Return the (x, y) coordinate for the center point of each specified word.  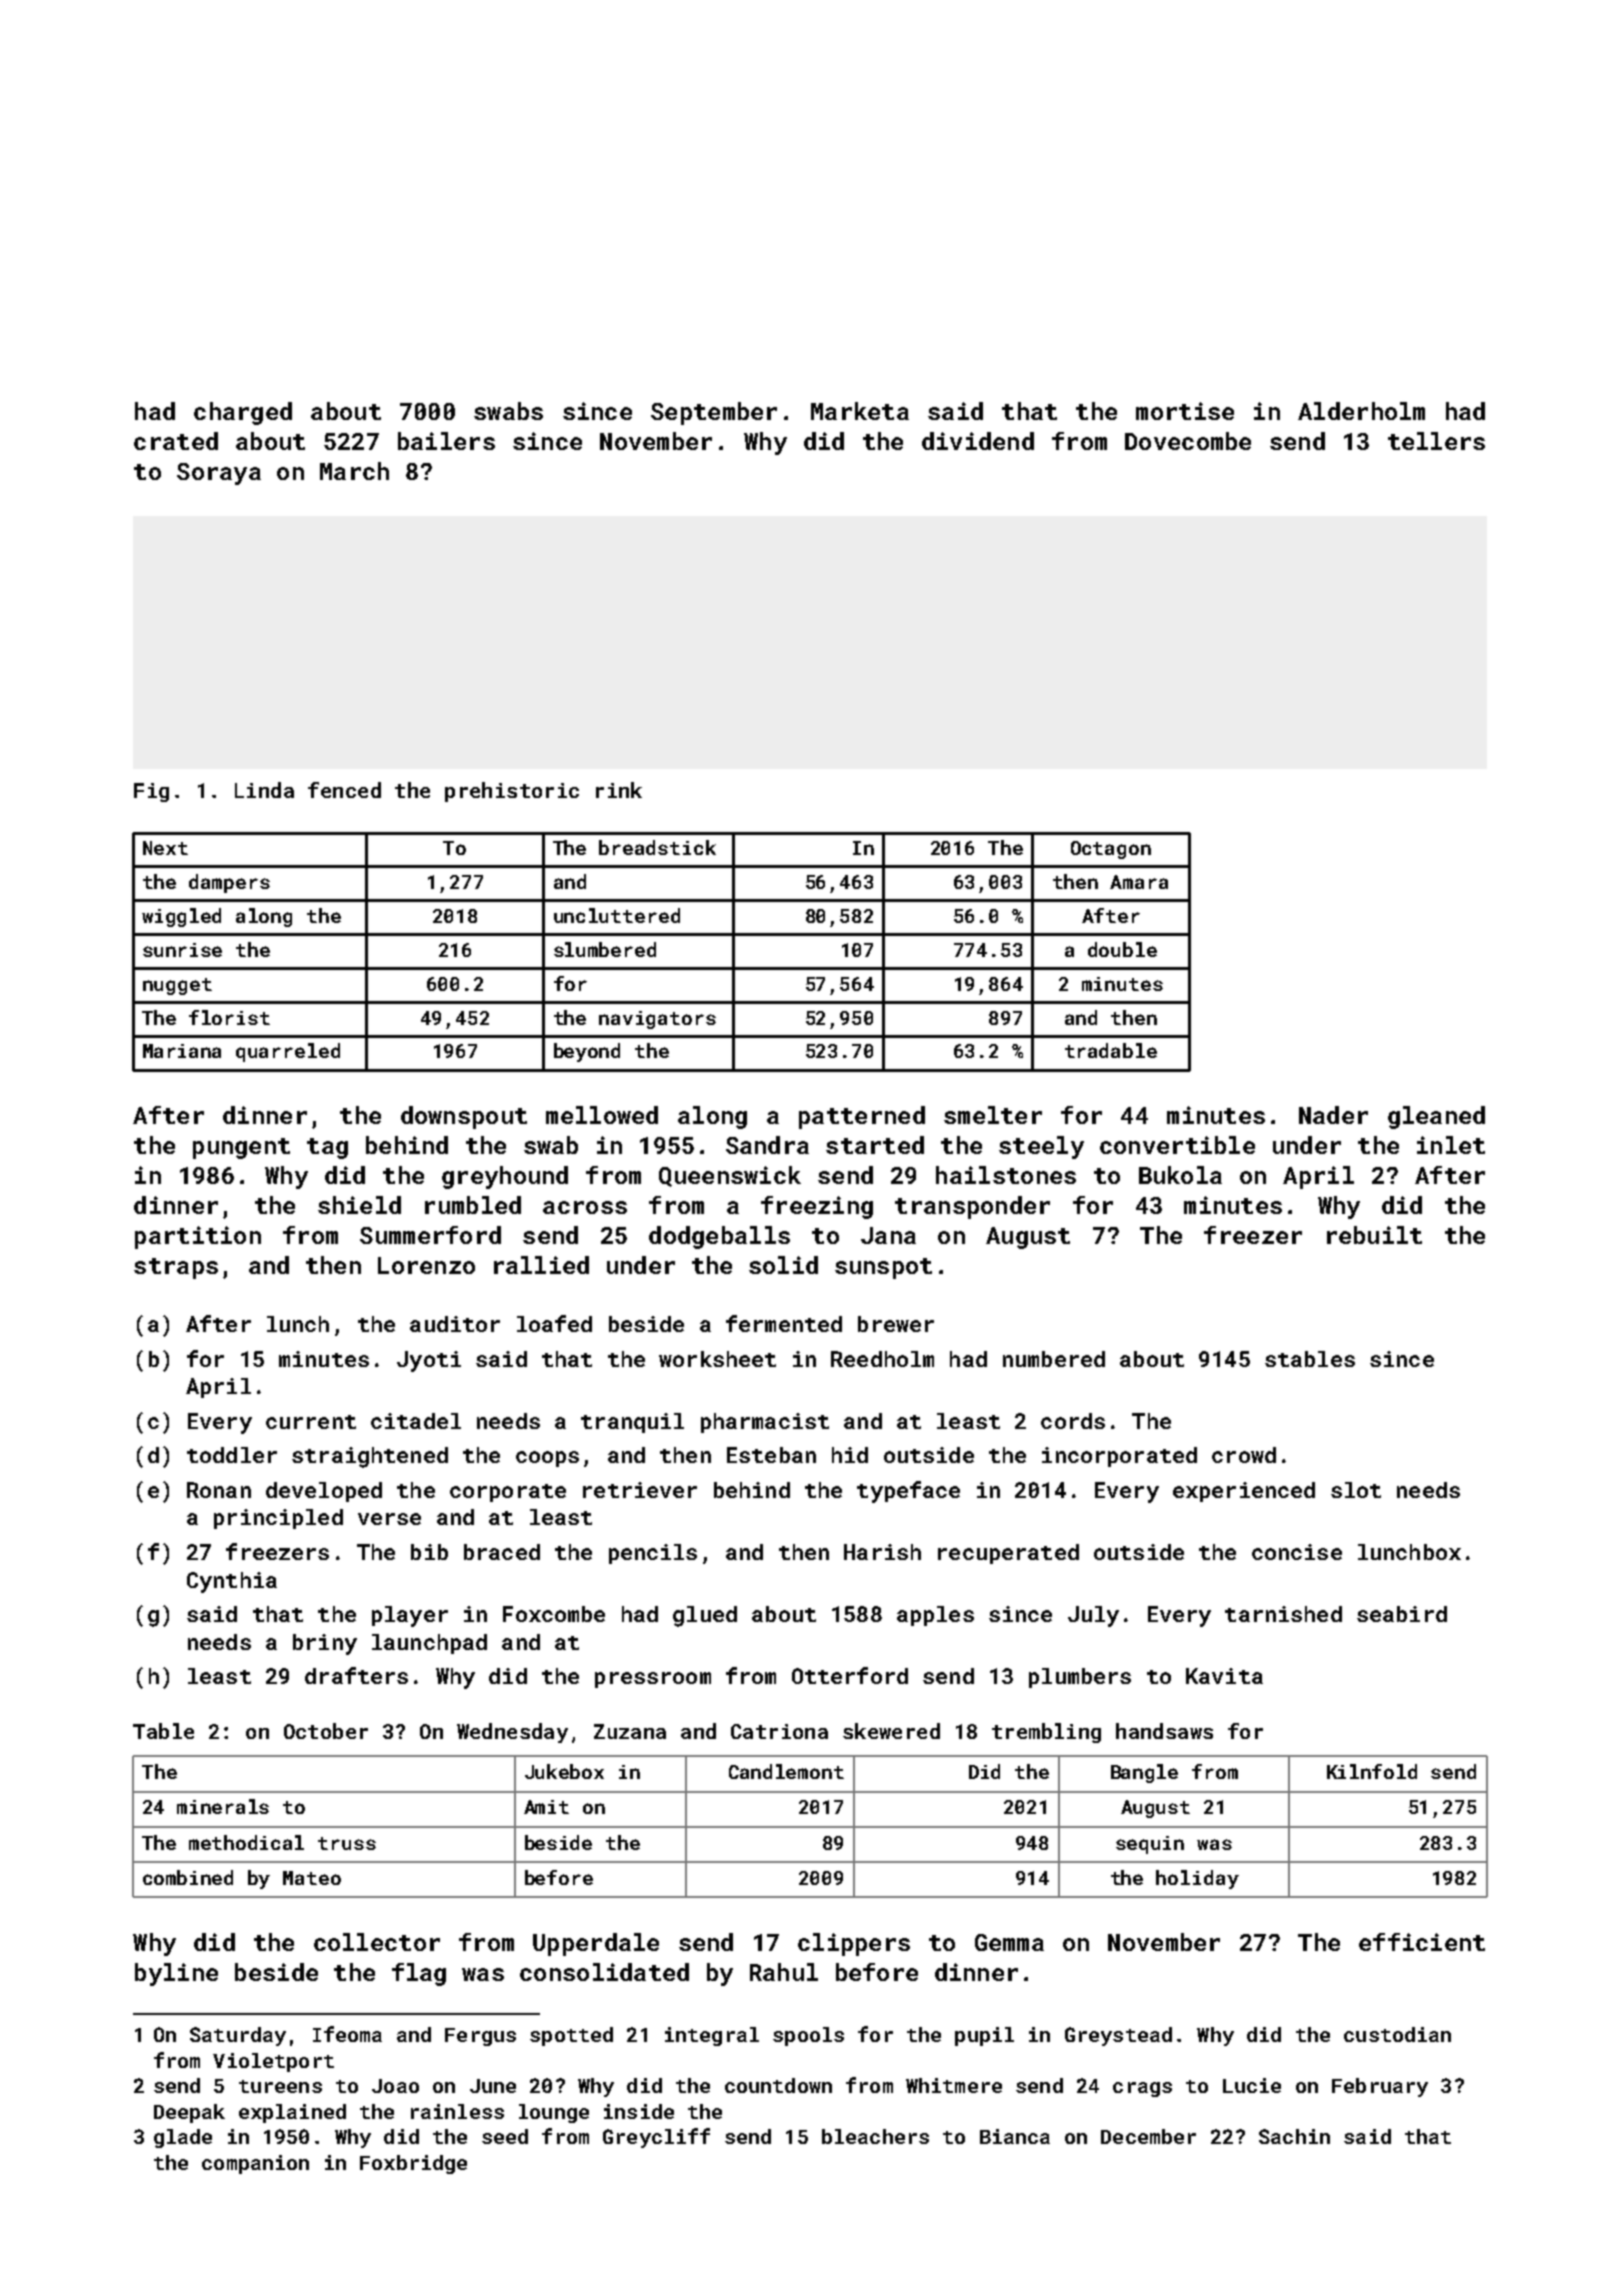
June (493, 2086)
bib (429, 1552)
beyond (587, 1052)
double (1122, 949)
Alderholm (1361, 411)
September (714, 413)
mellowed (602, 1115)
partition (198, 1237)
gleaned (1436, 1117)
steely (1041, 1147)
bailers (446, 441)
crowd (1244, 1455)
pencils (653, 1554)
